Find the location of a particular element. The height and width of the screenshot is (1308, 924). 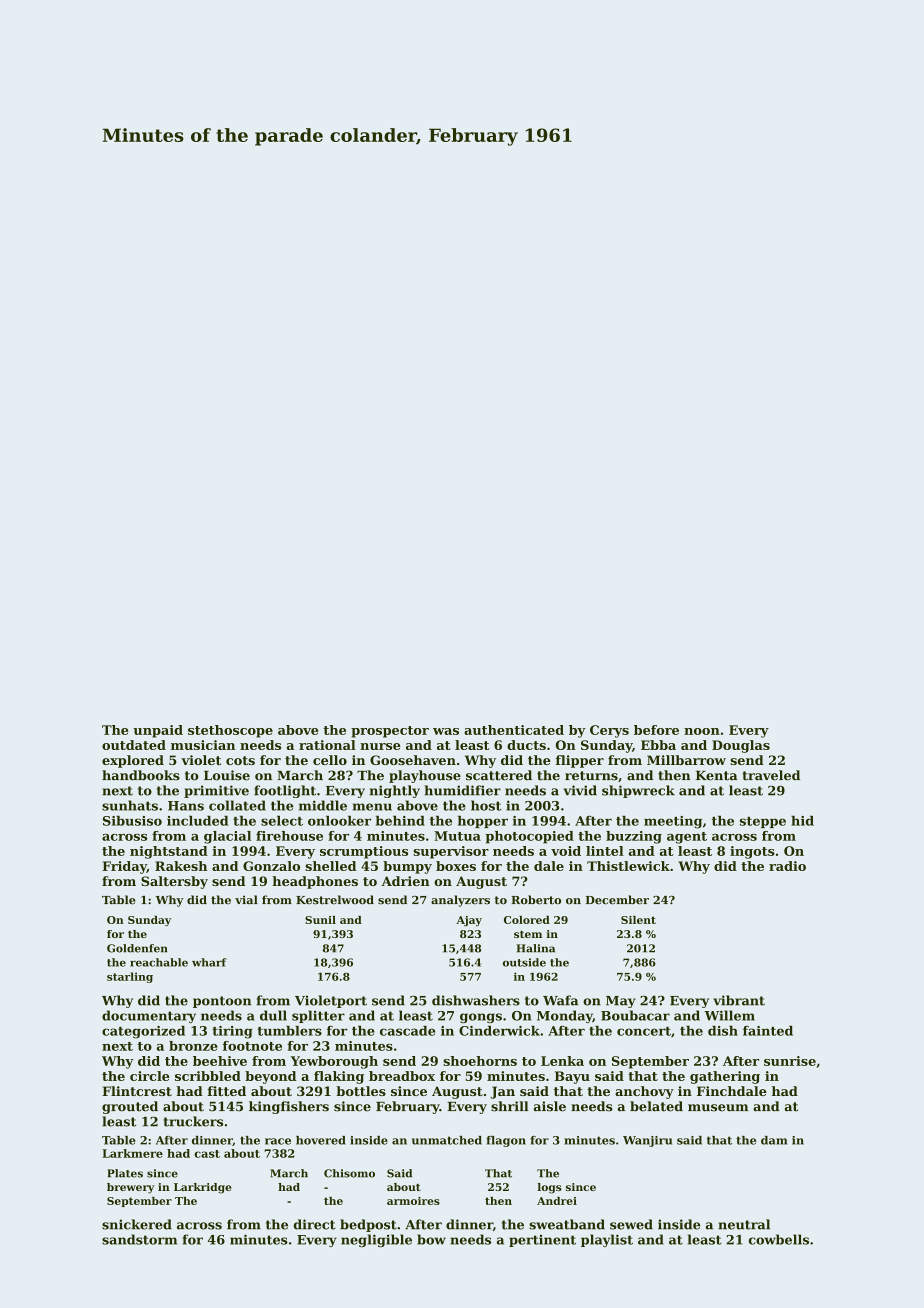

stethoscope is located at coordinates (230, 731).
